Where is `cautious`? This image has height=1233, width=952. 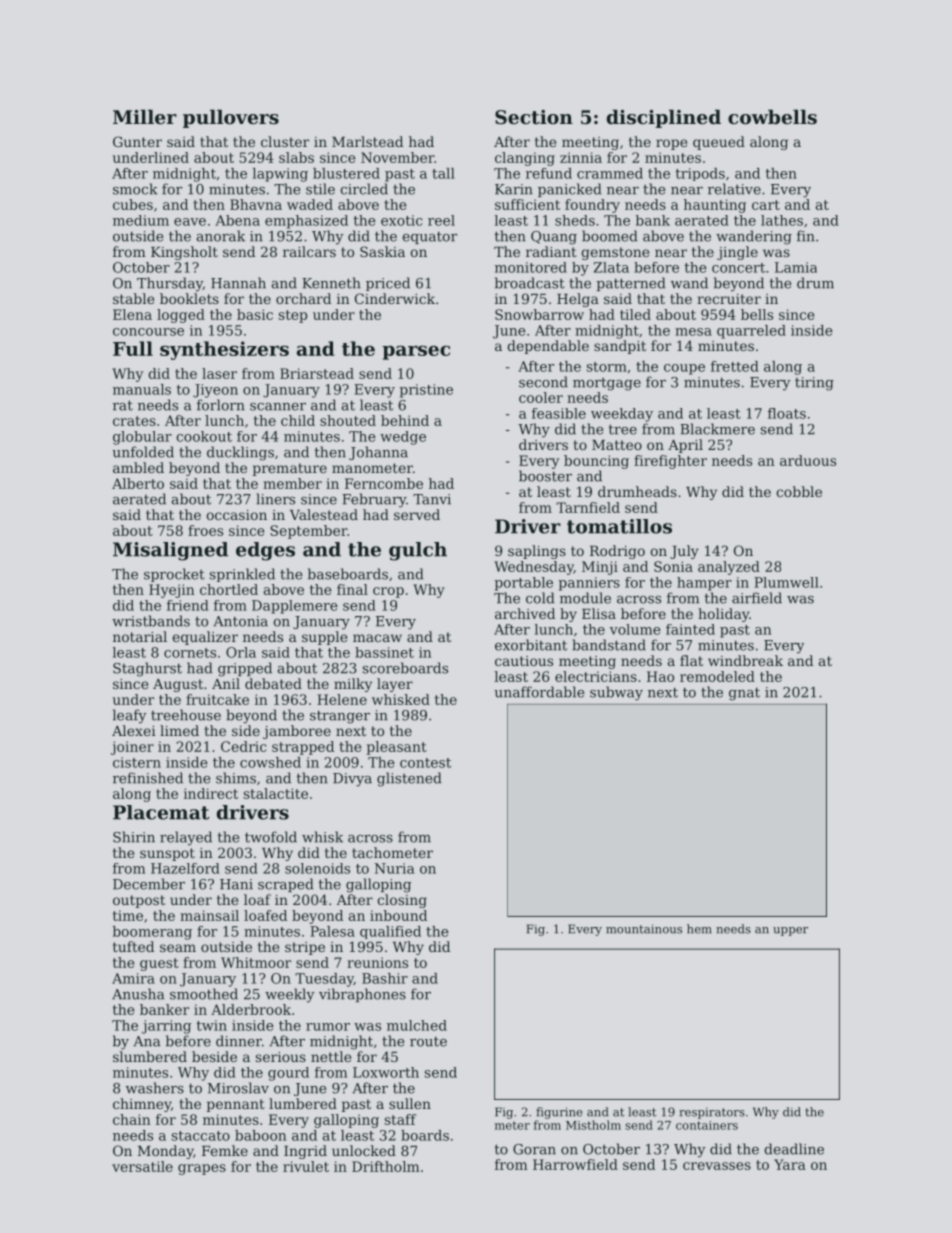
cautious is located at coordinates (524, 661).
